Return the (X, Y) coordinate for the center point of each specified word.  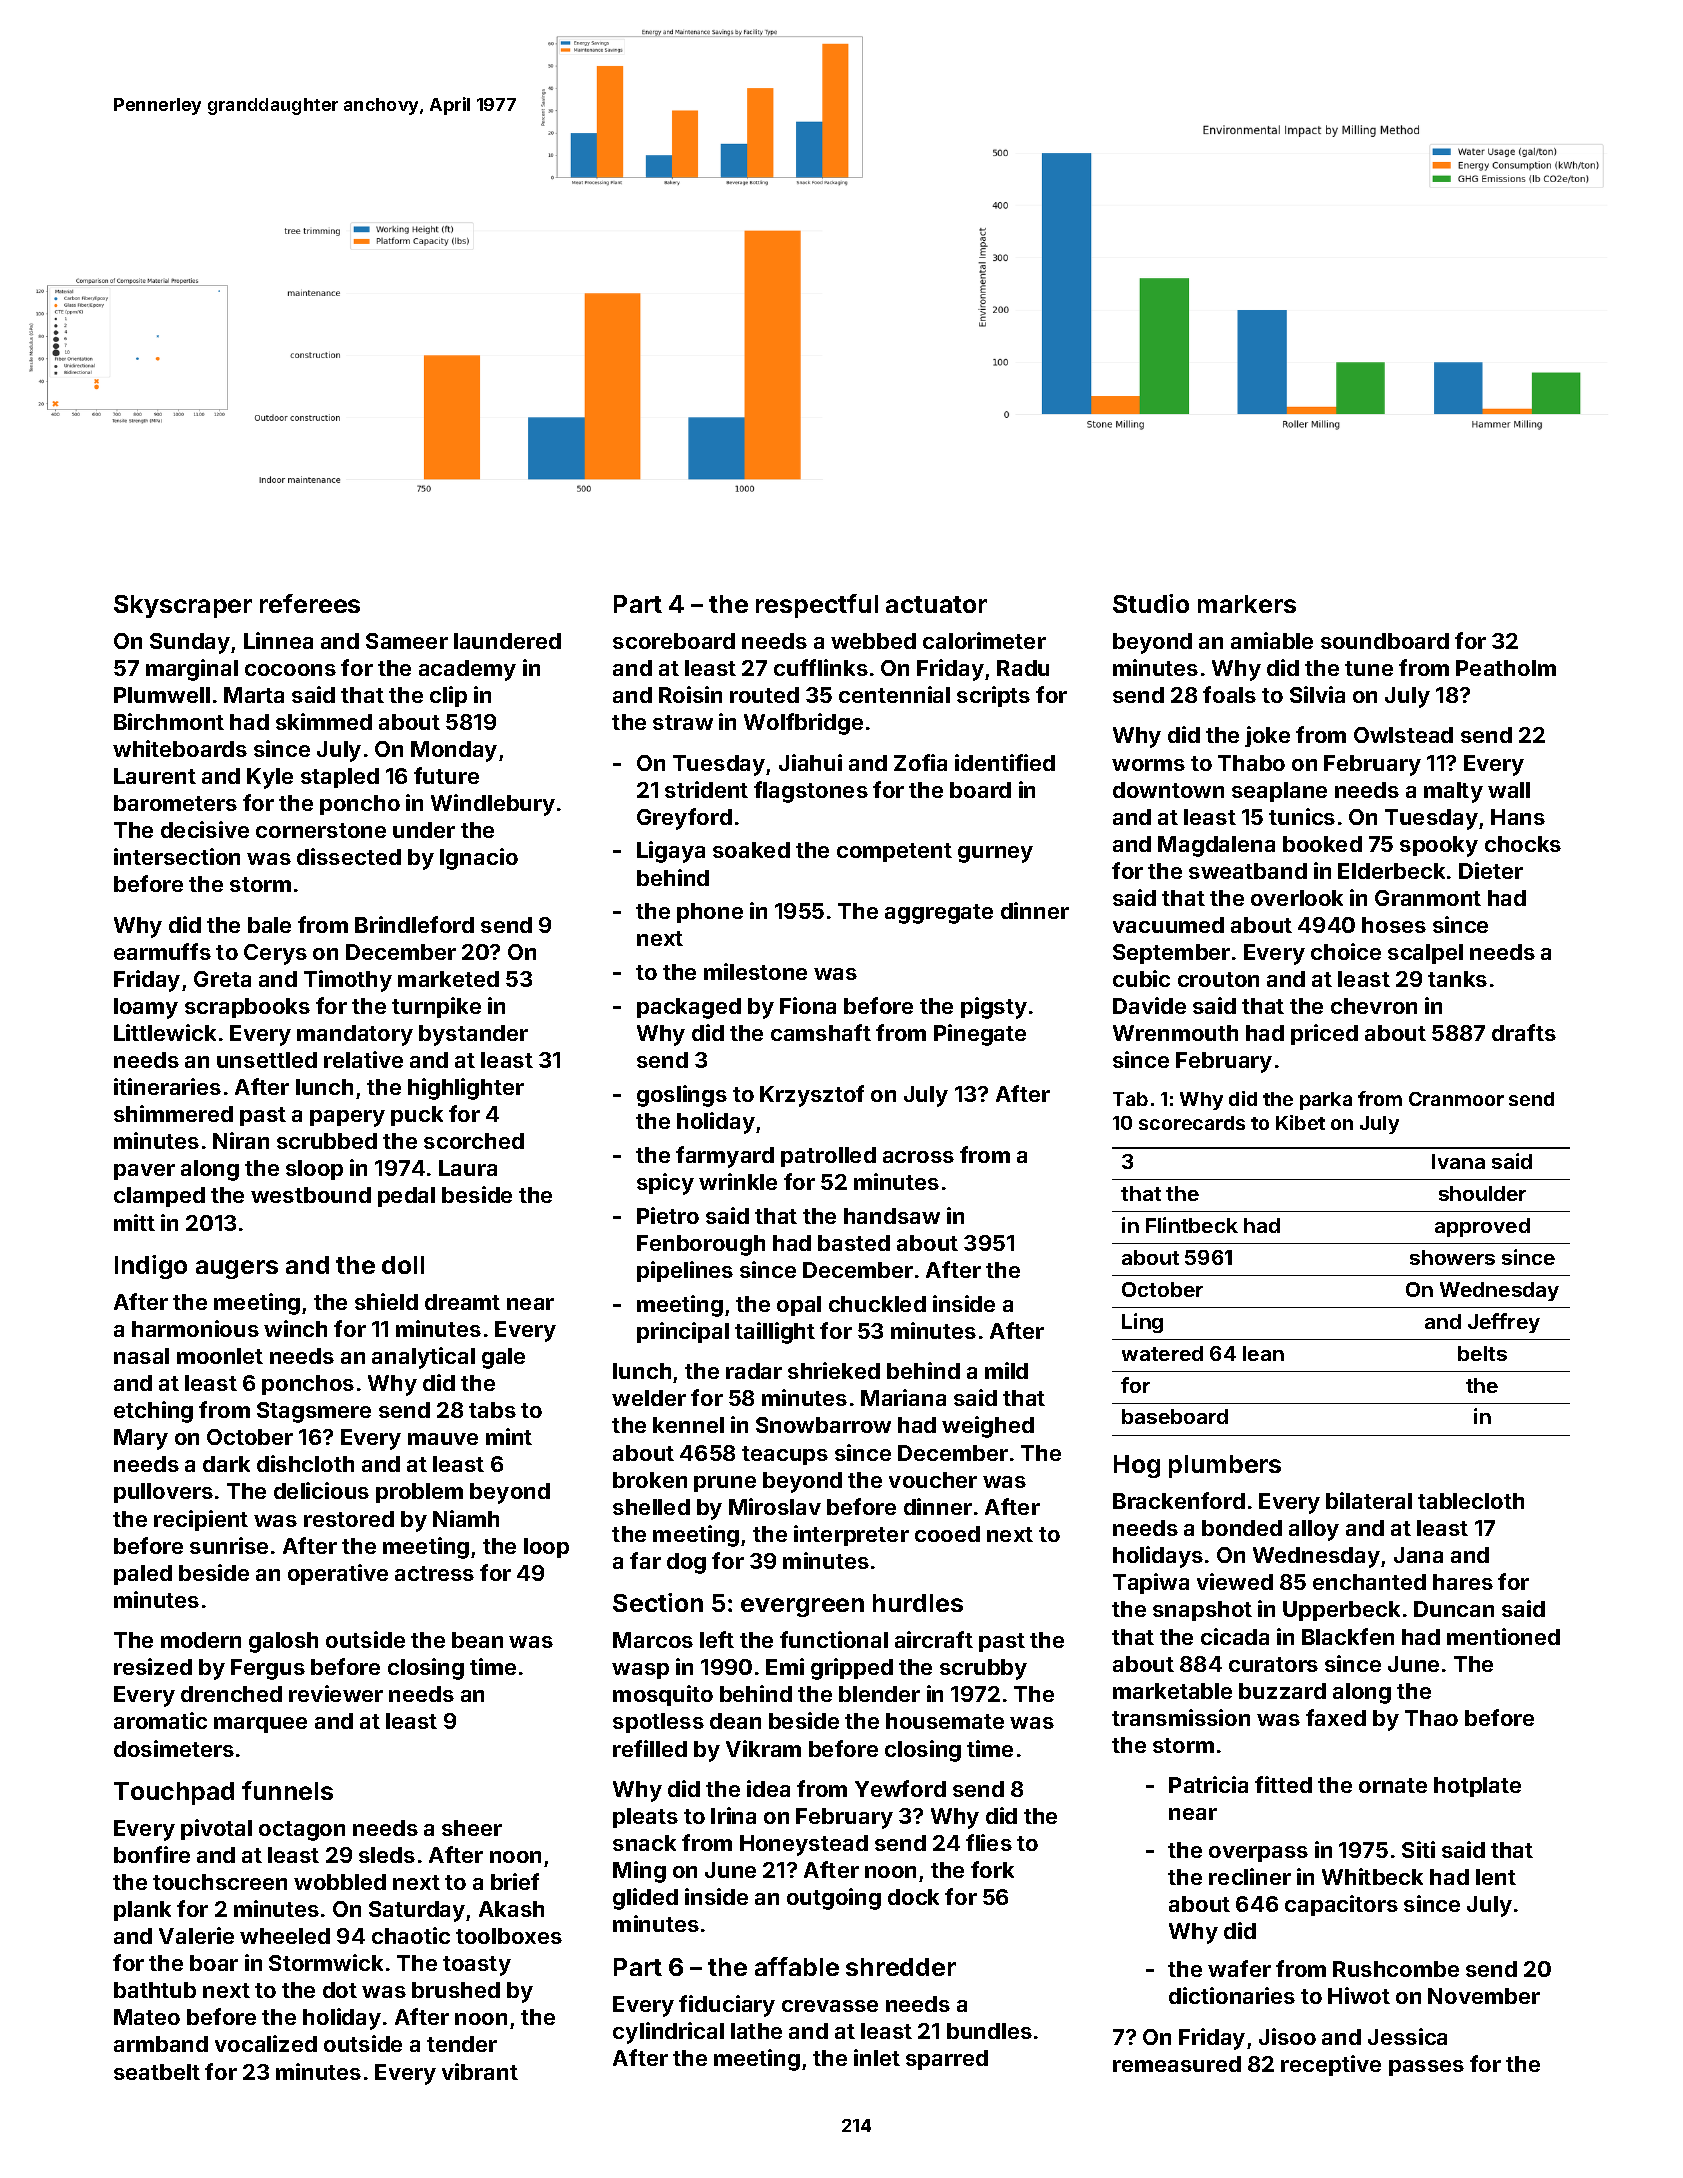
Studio (1151, 603)
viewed (1235, 1581)
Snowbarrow (823, 1425)
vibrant (480, 2071)
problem (419, 1493)
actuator (936, 604)
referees (310, 603)
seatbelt (157, 2072)
